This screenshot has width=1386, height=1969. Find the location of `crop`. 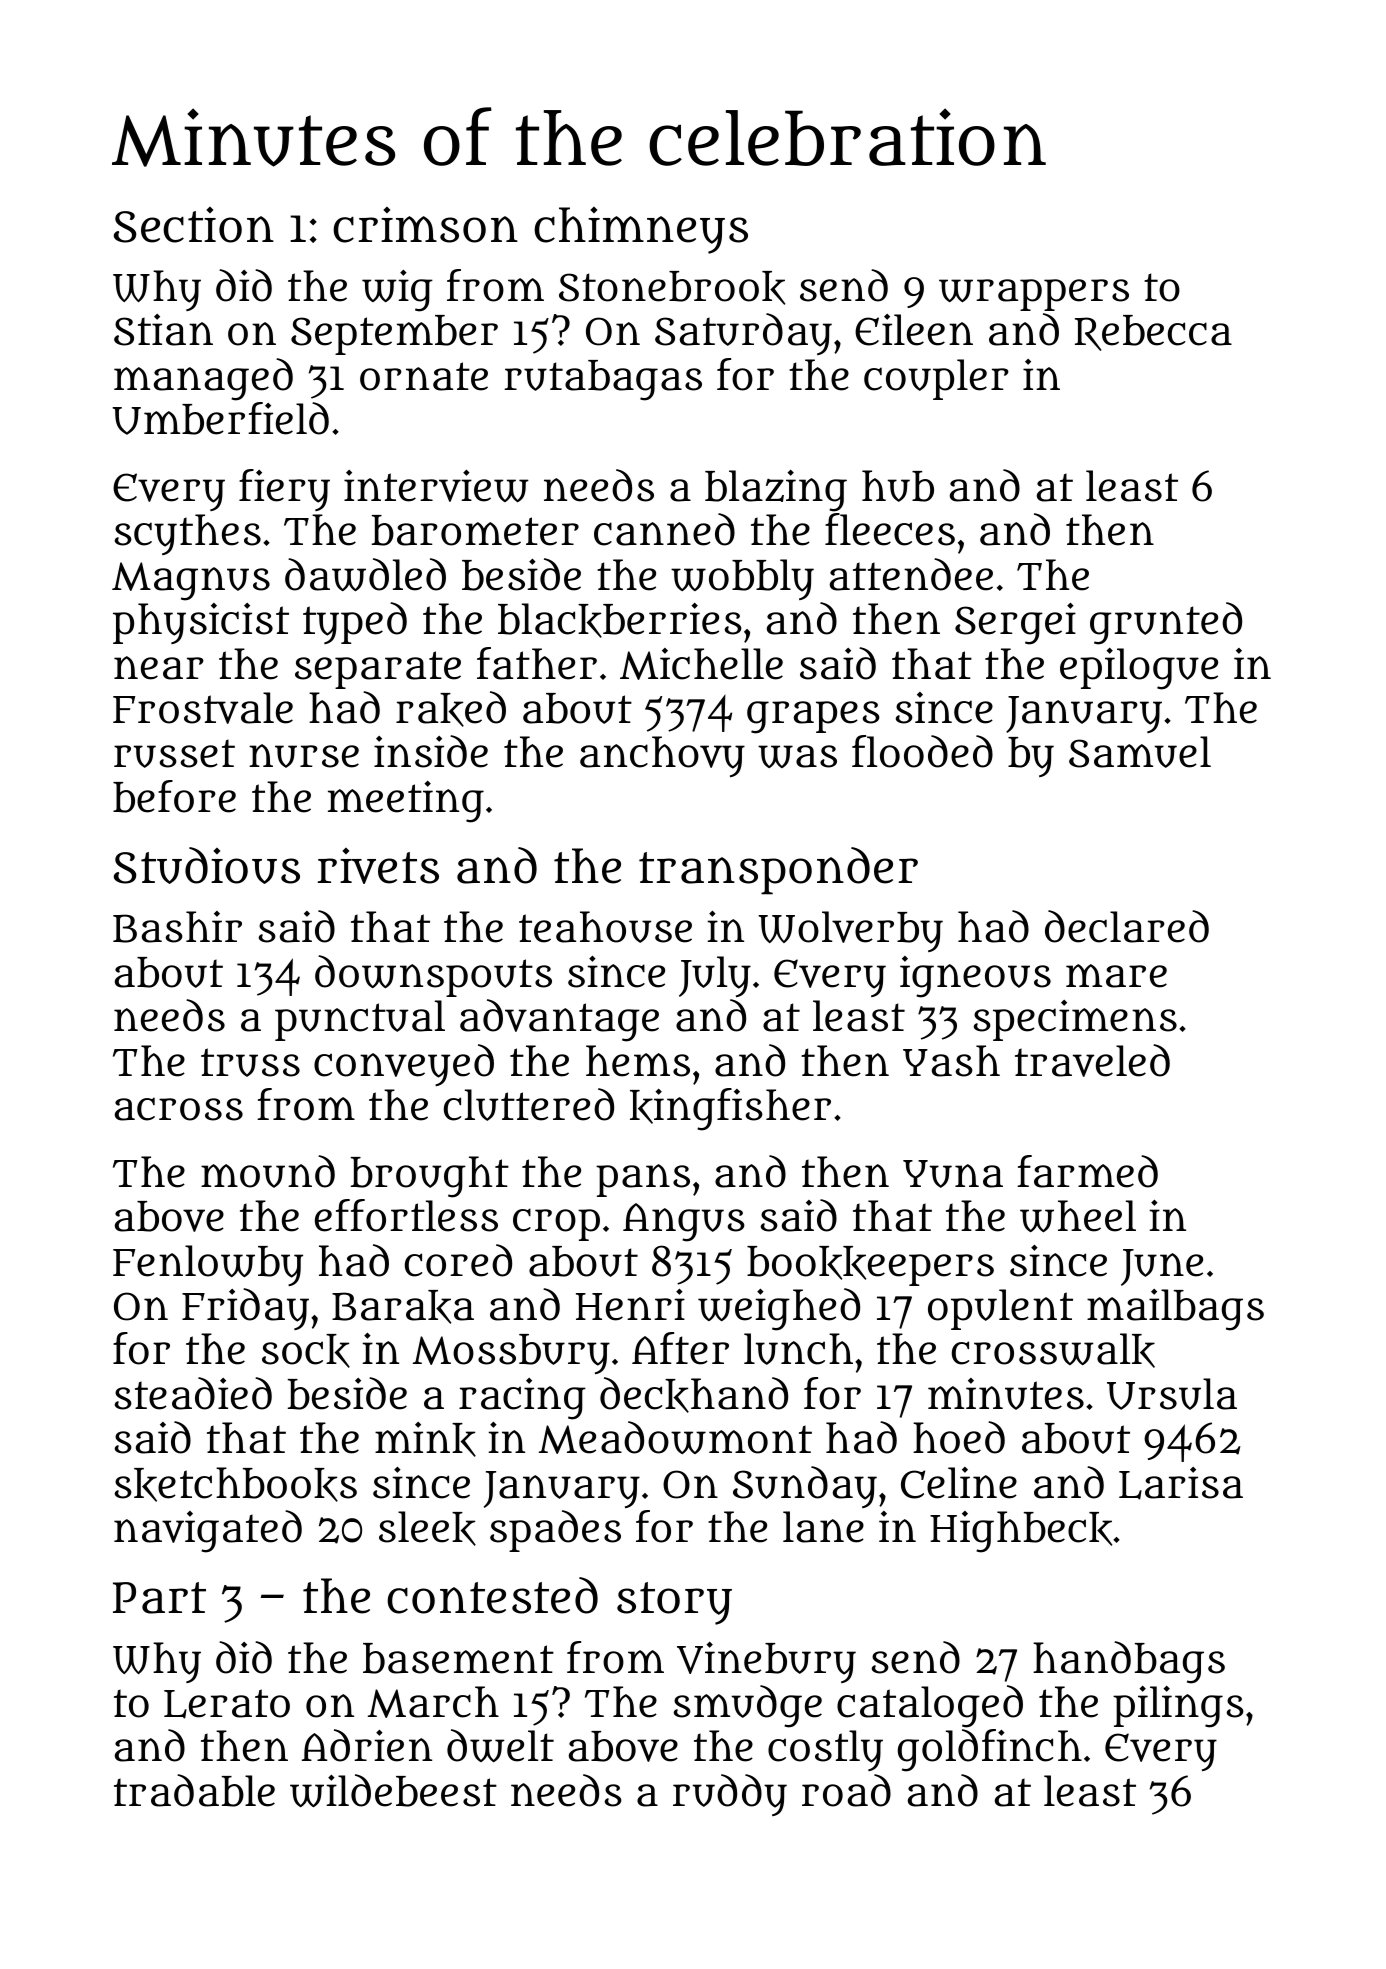

crop is located at coordinates (556, 1224).
